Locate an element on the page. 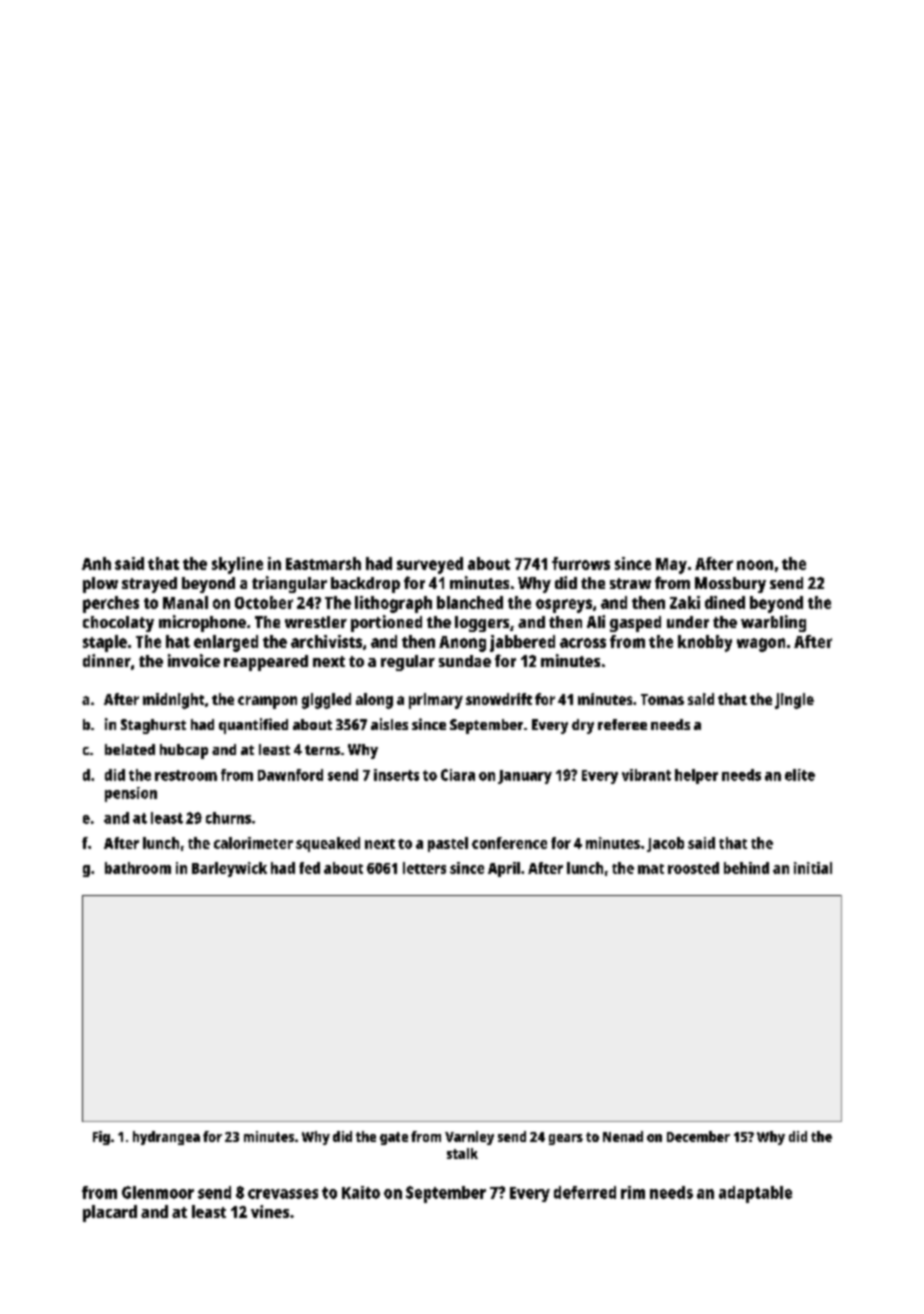 The image size is (924, 1314). Manal is located at coordinates (185, 602).
